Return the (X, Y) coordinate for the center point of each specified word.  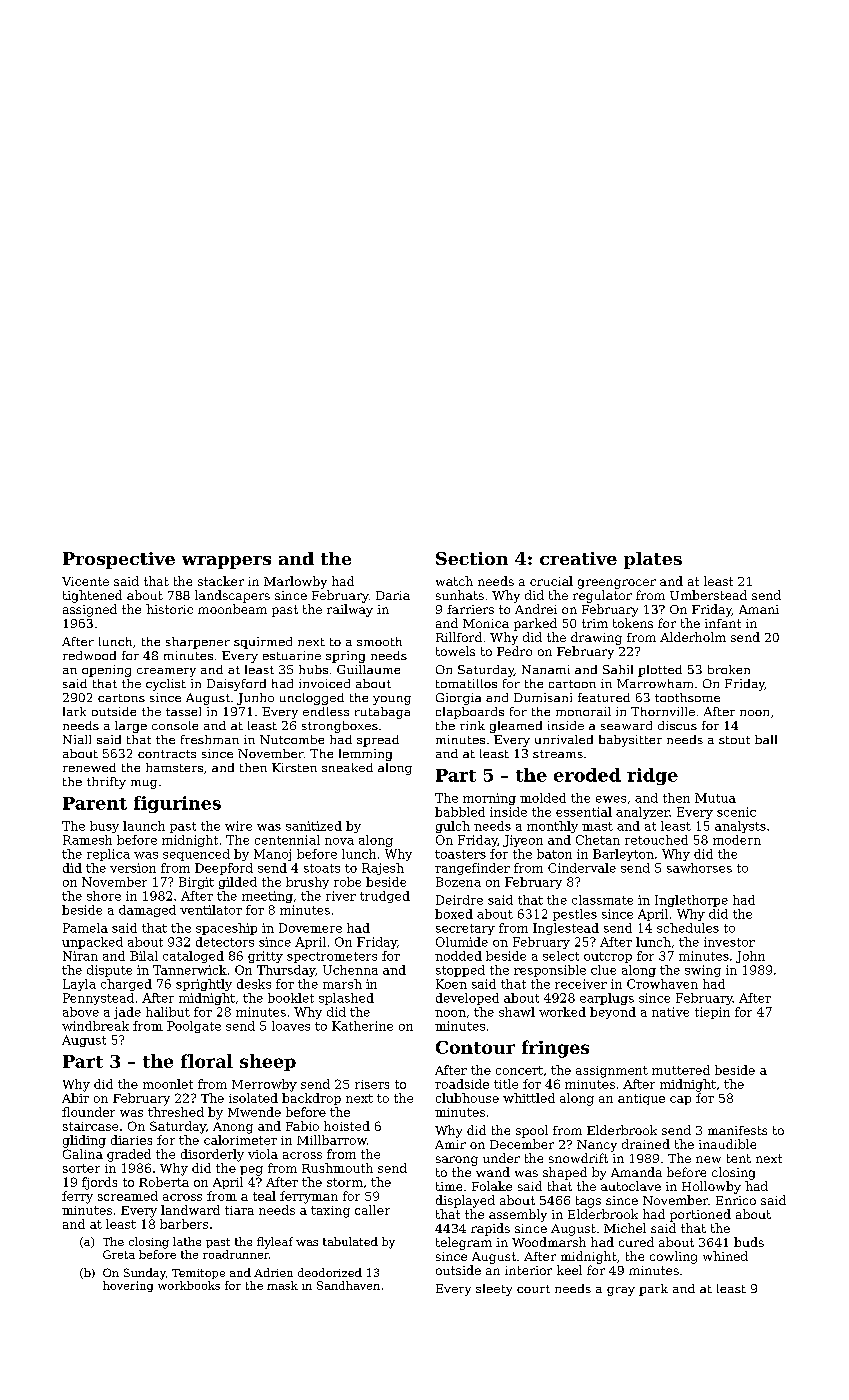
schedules (688, 928)
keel (569, 1270)
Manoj (272, 855)
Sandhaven (348, 1285)
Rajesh (383, 869)
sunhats (460, 595)
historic (169, 609)
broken (729, 669)
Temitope (198, 1274)
